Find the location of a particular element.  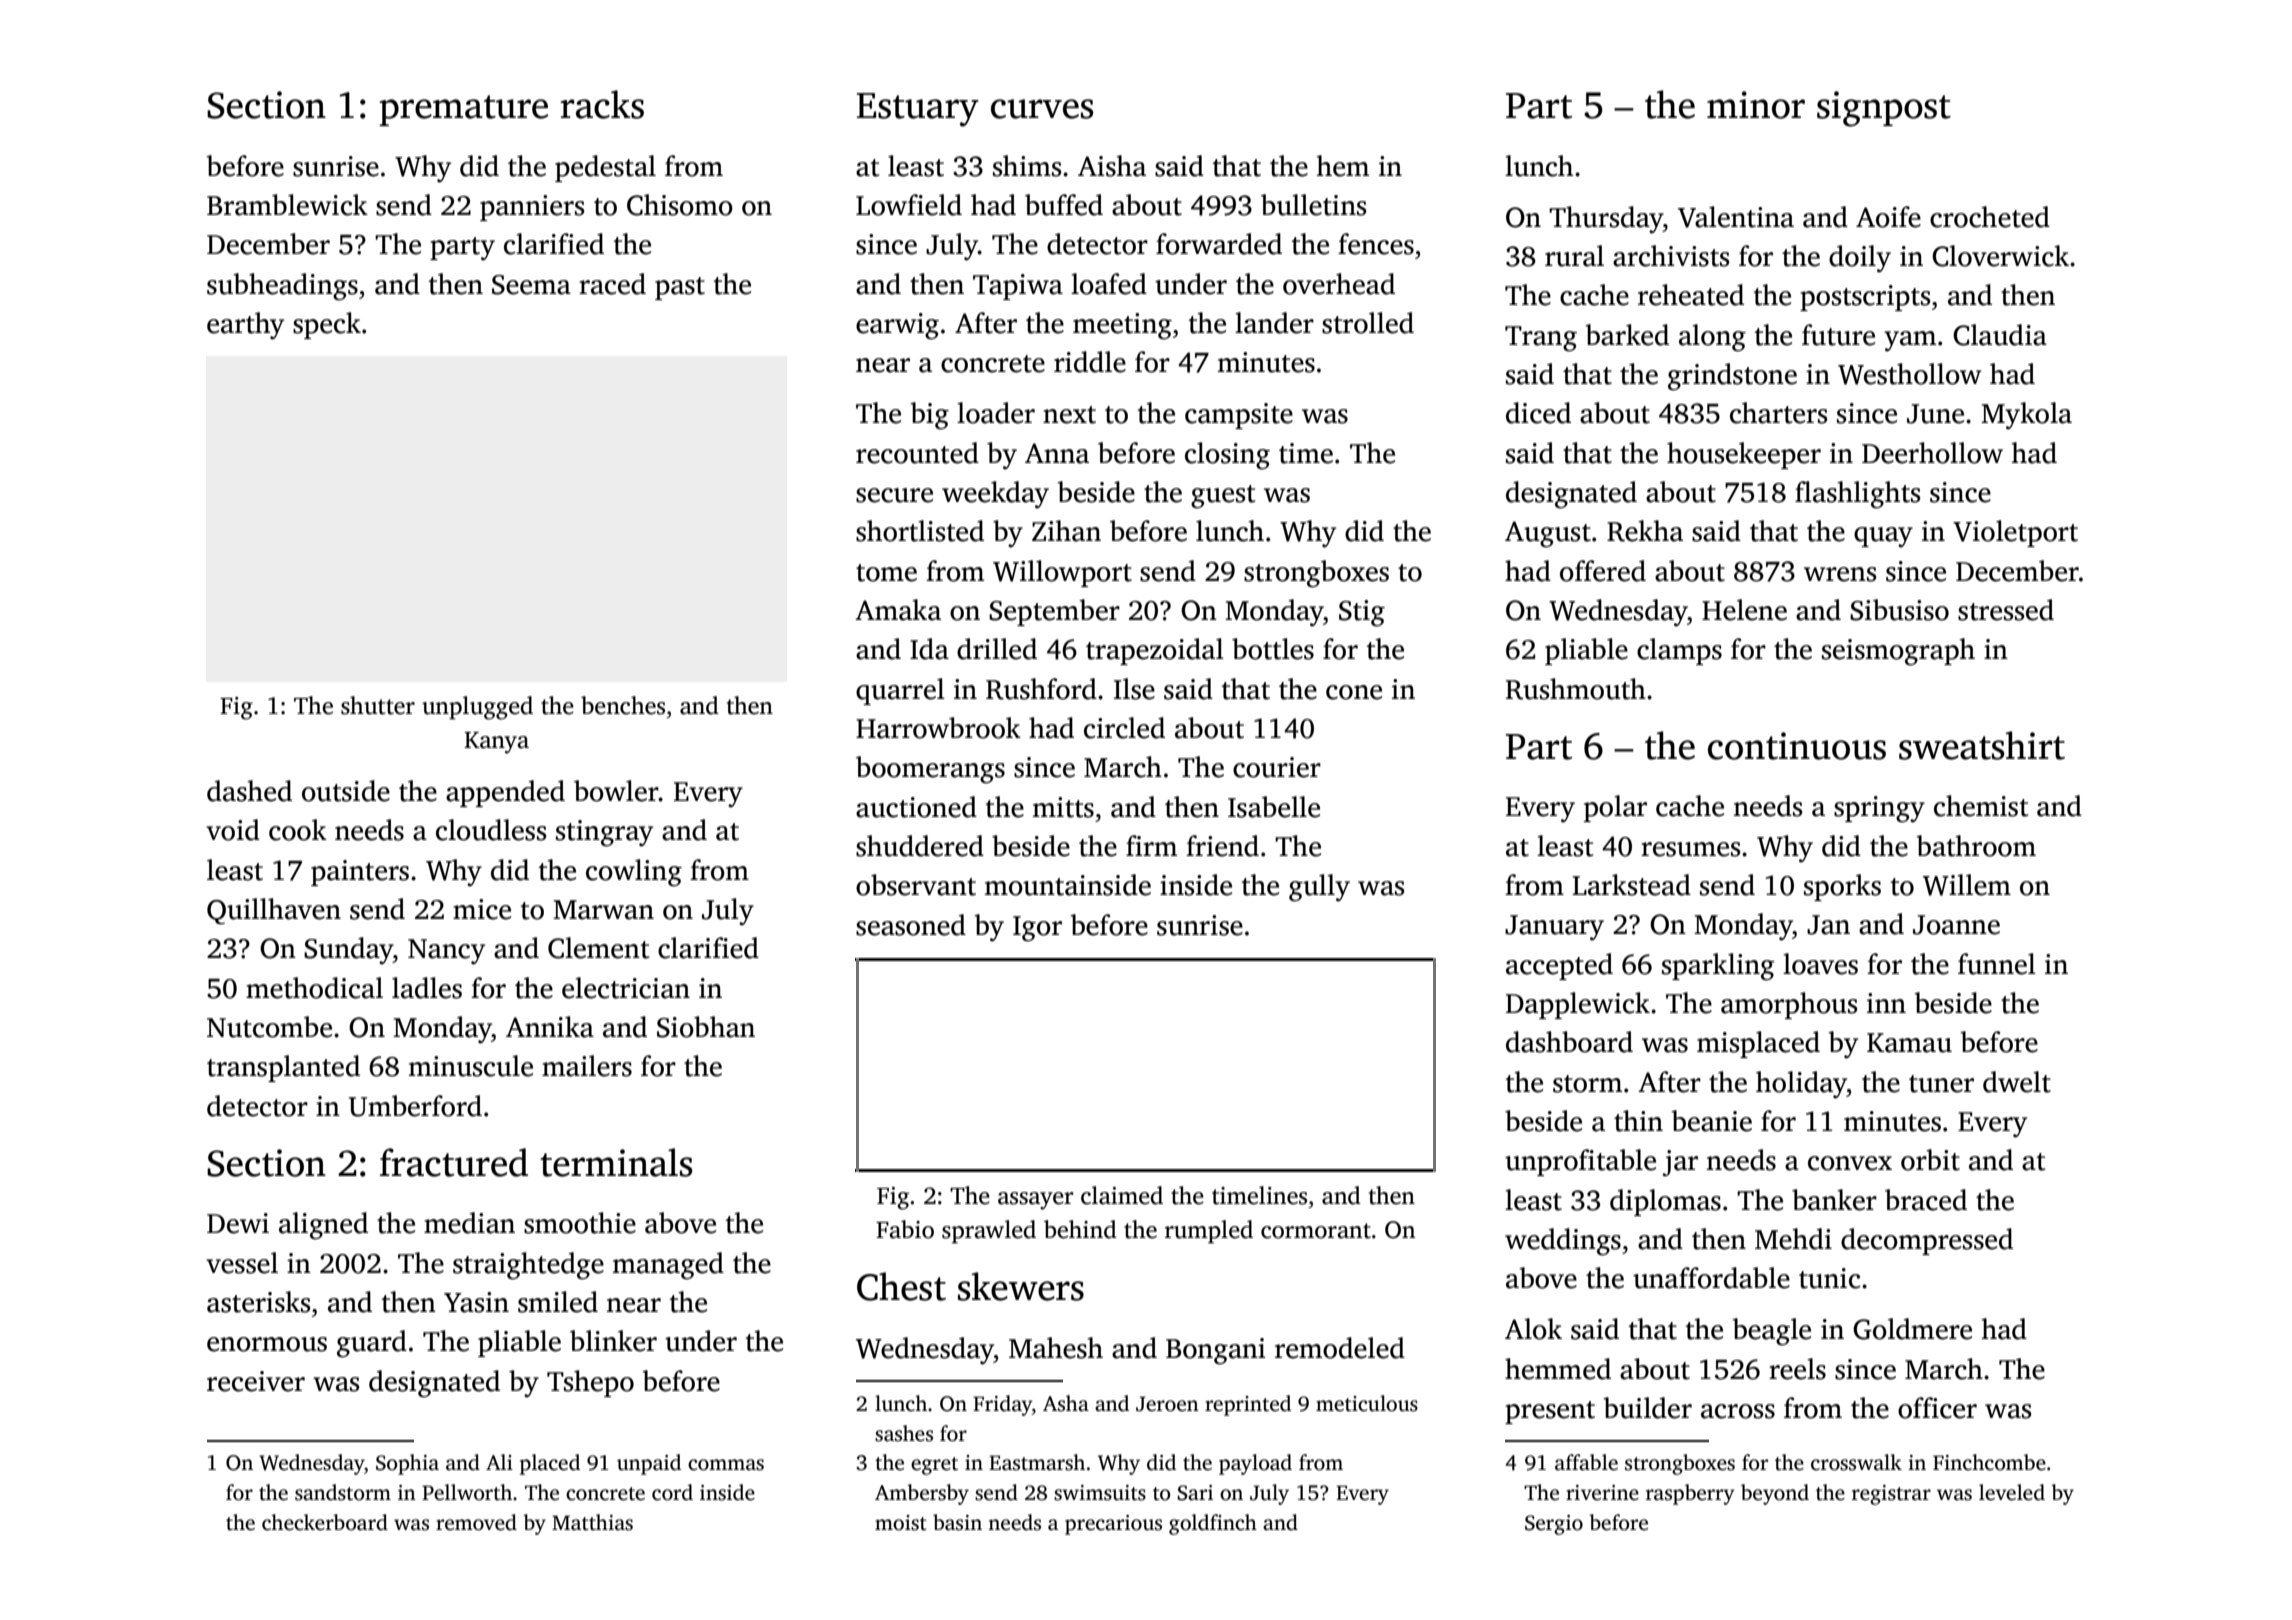

dashboard is located at coordinates (1569, 1042).
